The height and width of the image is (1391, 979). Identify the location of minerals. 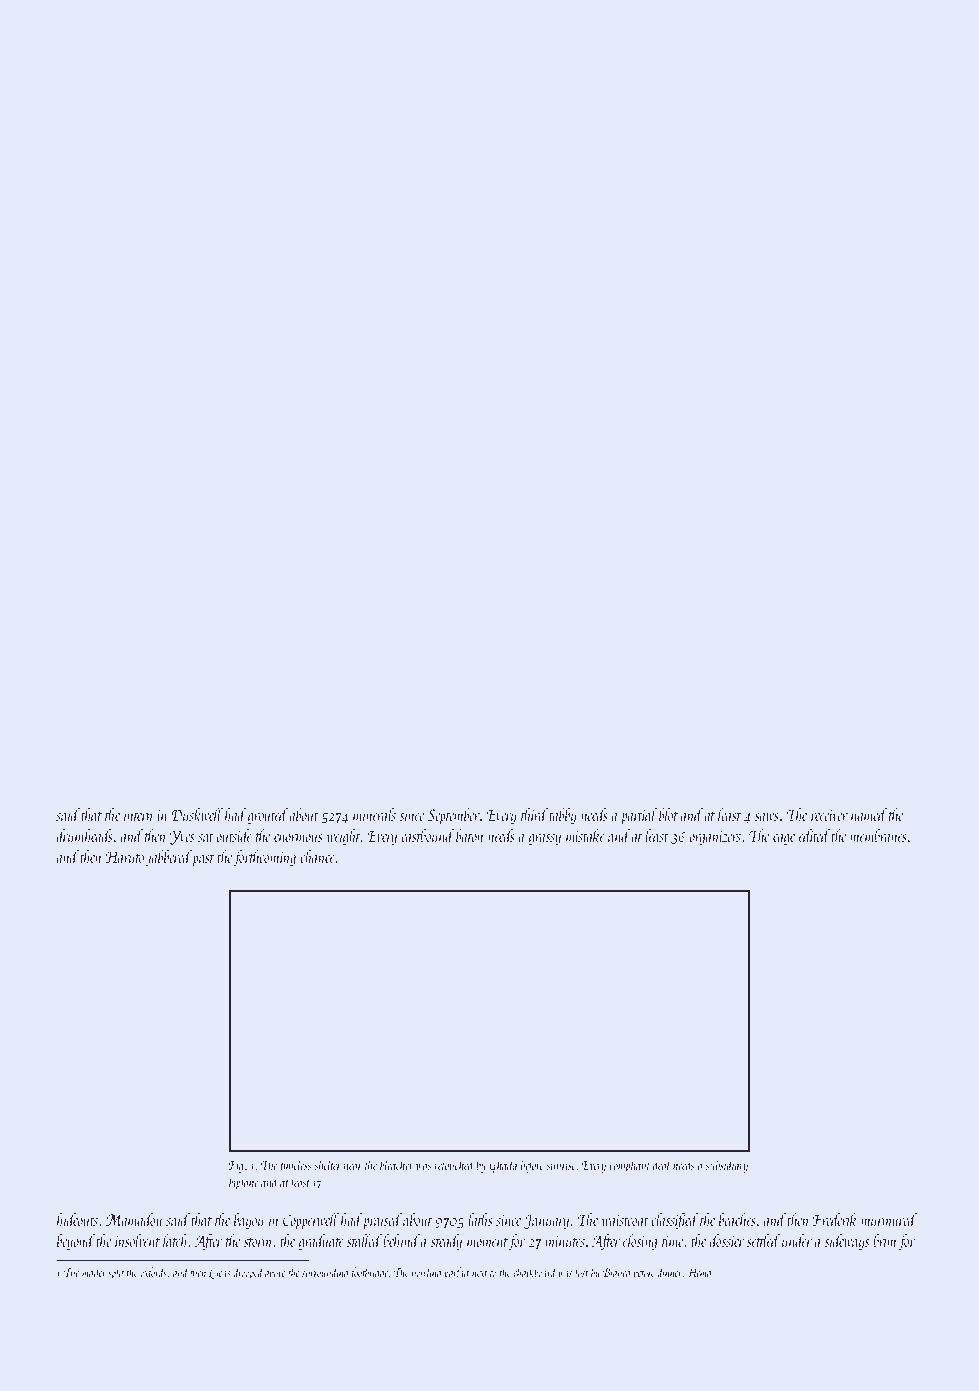
(374, 814).
